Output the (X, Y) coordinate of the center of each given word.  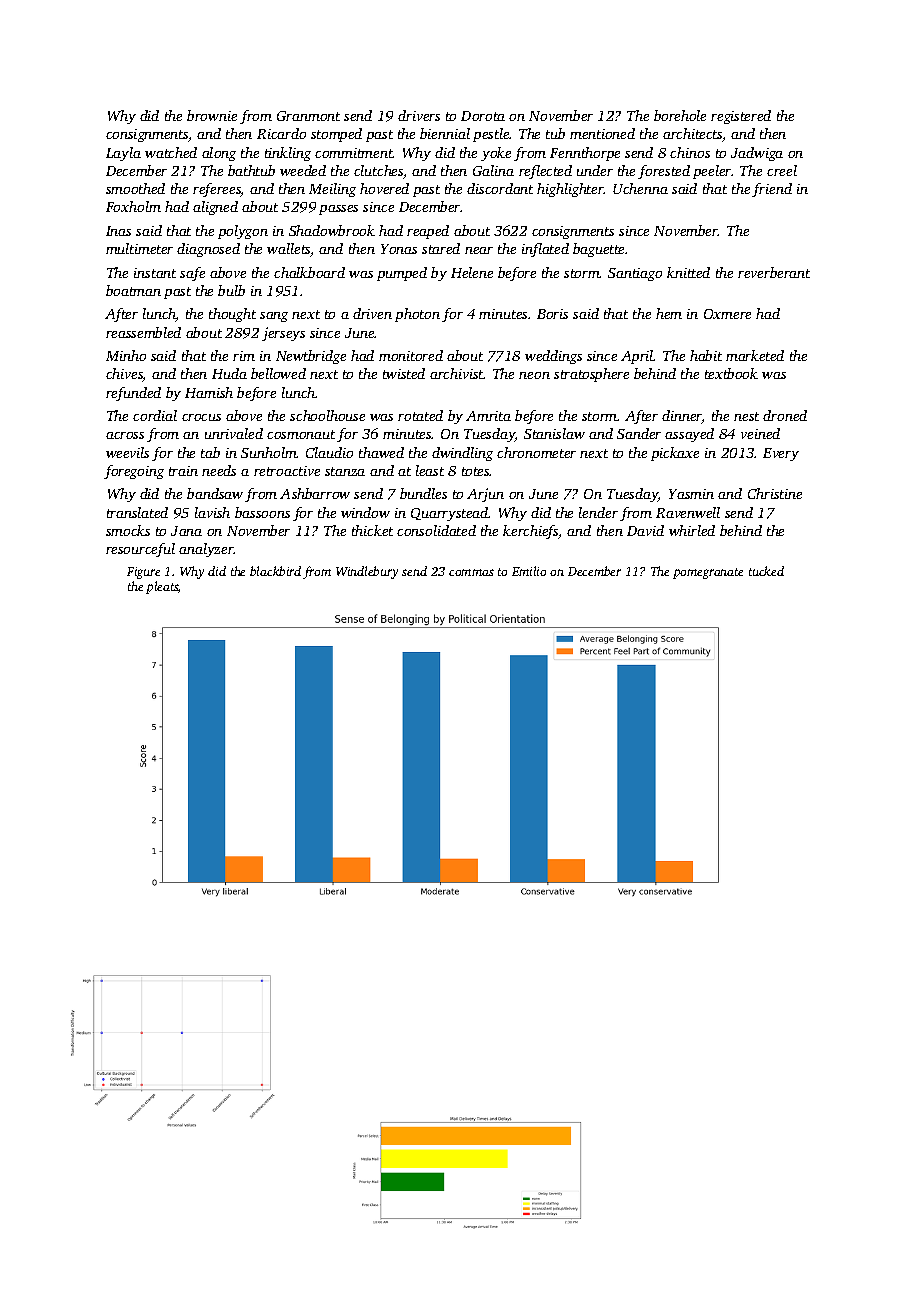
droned (785, 415)
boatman (133, 290)
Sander (639, 433)
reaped (428, 232)
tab (210, 452)
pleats (162, 587)
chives (124, 375)
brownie (212, 115)
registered (741, 117)
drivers (419, 115)
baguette (599, 250)
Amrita (488, 416)
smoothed (135, 188)
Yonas (399, 249)
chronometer (536, 452)
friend (772, 190)
